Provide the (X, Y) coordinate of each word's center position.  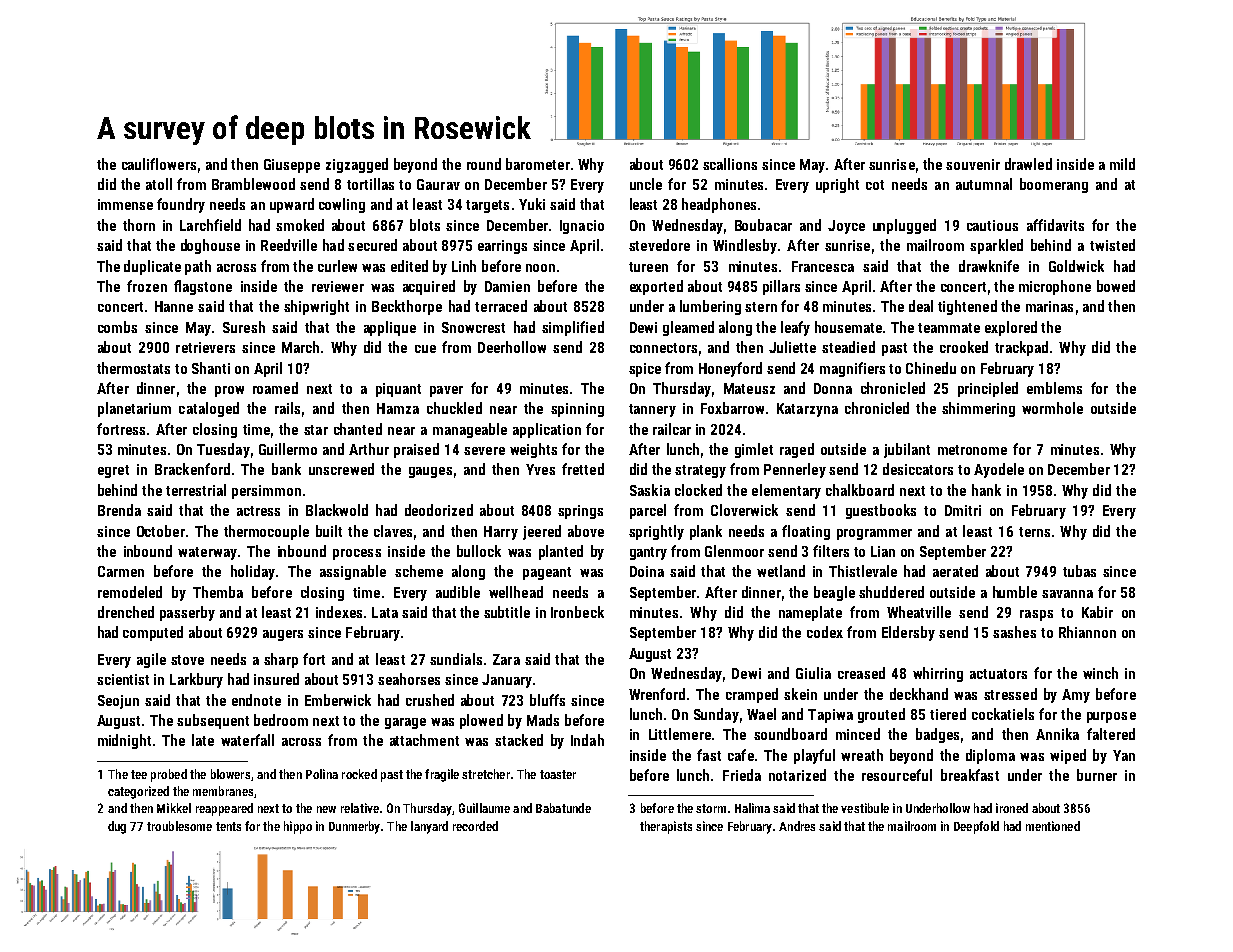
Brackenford (192, 469)
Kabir (1097, 612)
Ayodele (999, 470)
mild (1122, 164)
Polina (322, 774)
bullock (479, 551)
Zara (506, 659)
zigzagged (357, 165)
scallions (730, 164)
